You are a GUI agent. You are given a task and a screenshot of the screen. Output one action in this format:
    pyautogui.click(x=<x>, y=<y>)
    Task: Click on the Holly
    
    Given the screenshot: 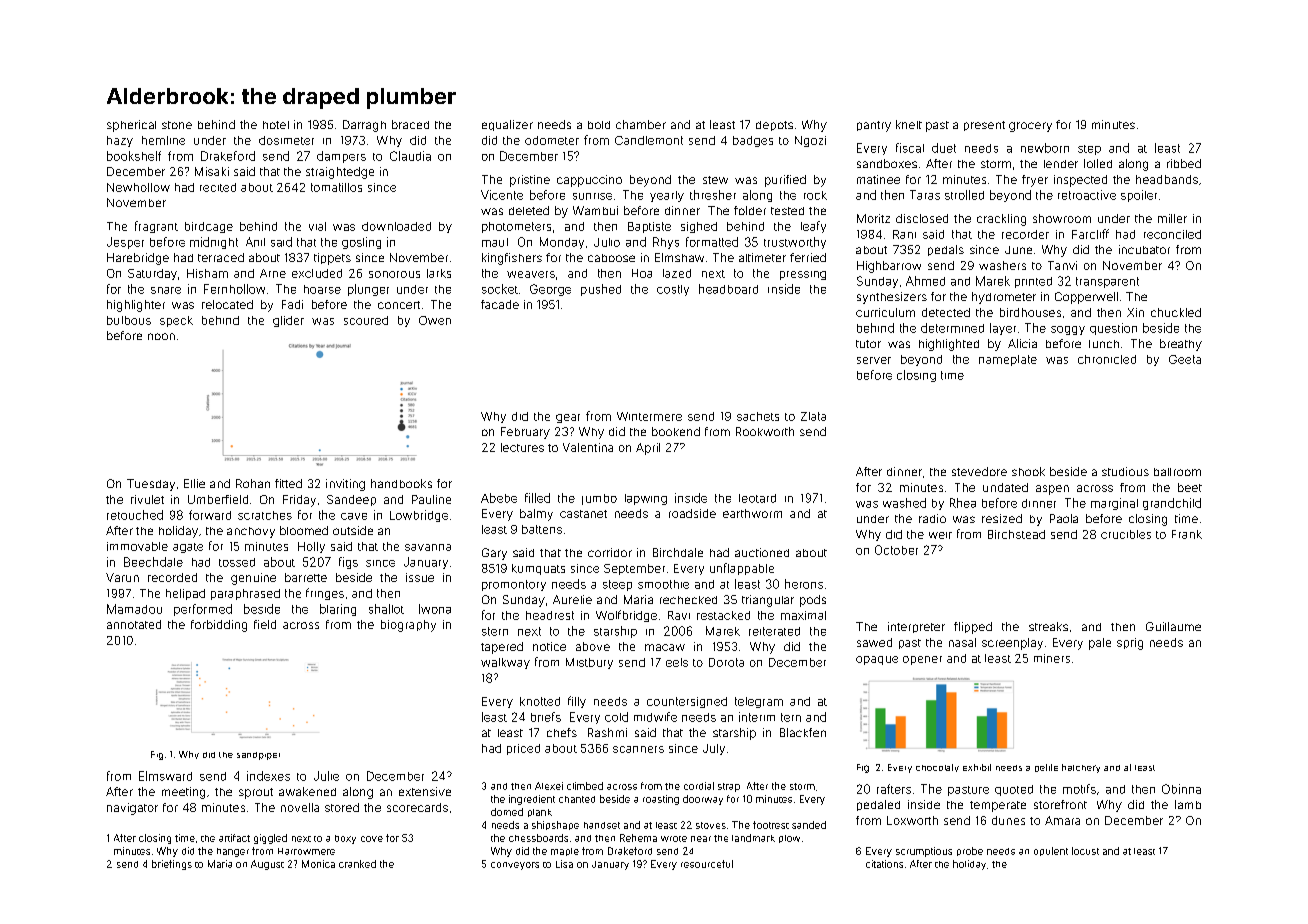 What is the action you would take?
    pyautogui.click(x=311, y=547)
